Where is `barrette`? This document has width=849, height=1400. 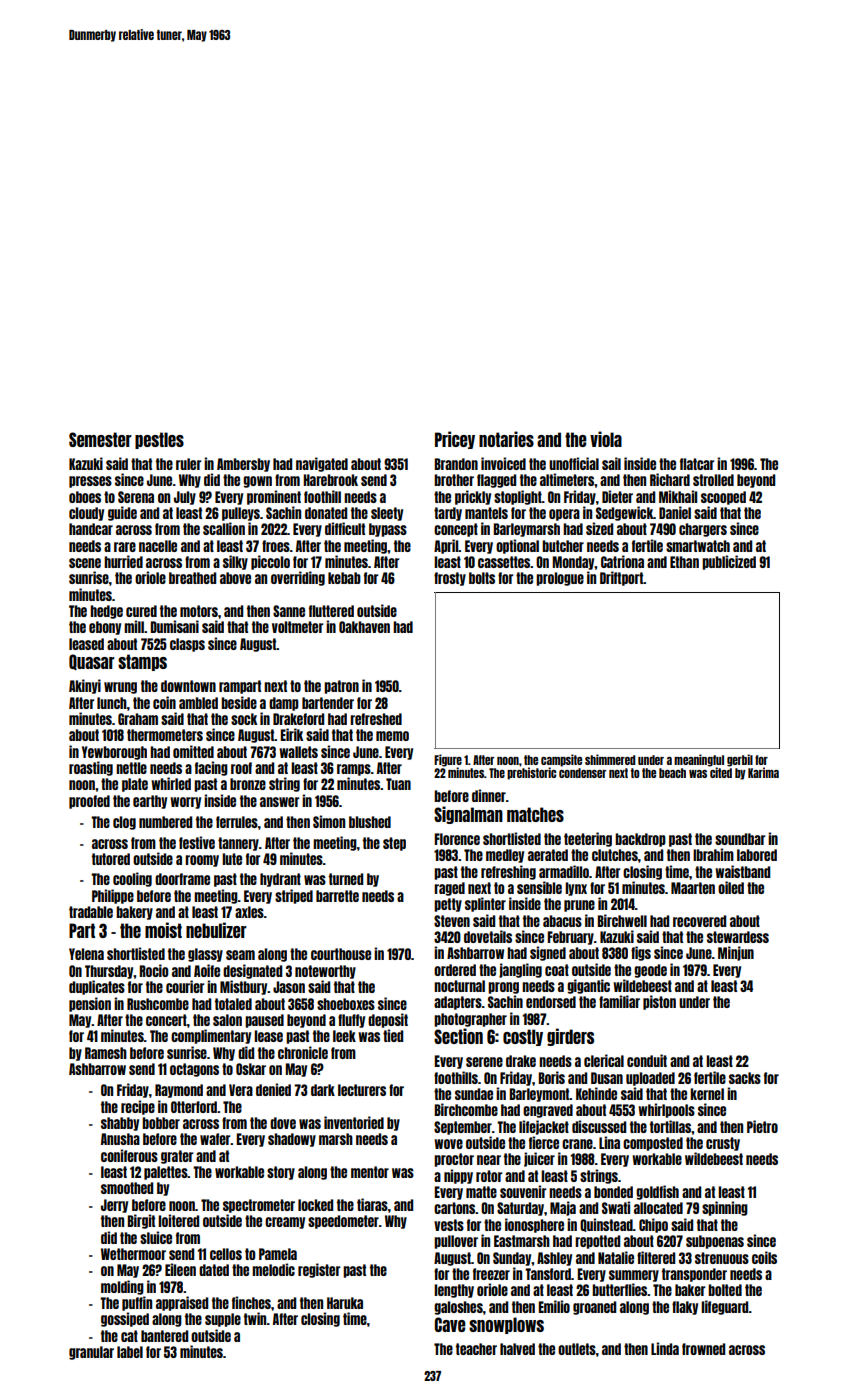 barrette is located at coordinates (337, 896).
